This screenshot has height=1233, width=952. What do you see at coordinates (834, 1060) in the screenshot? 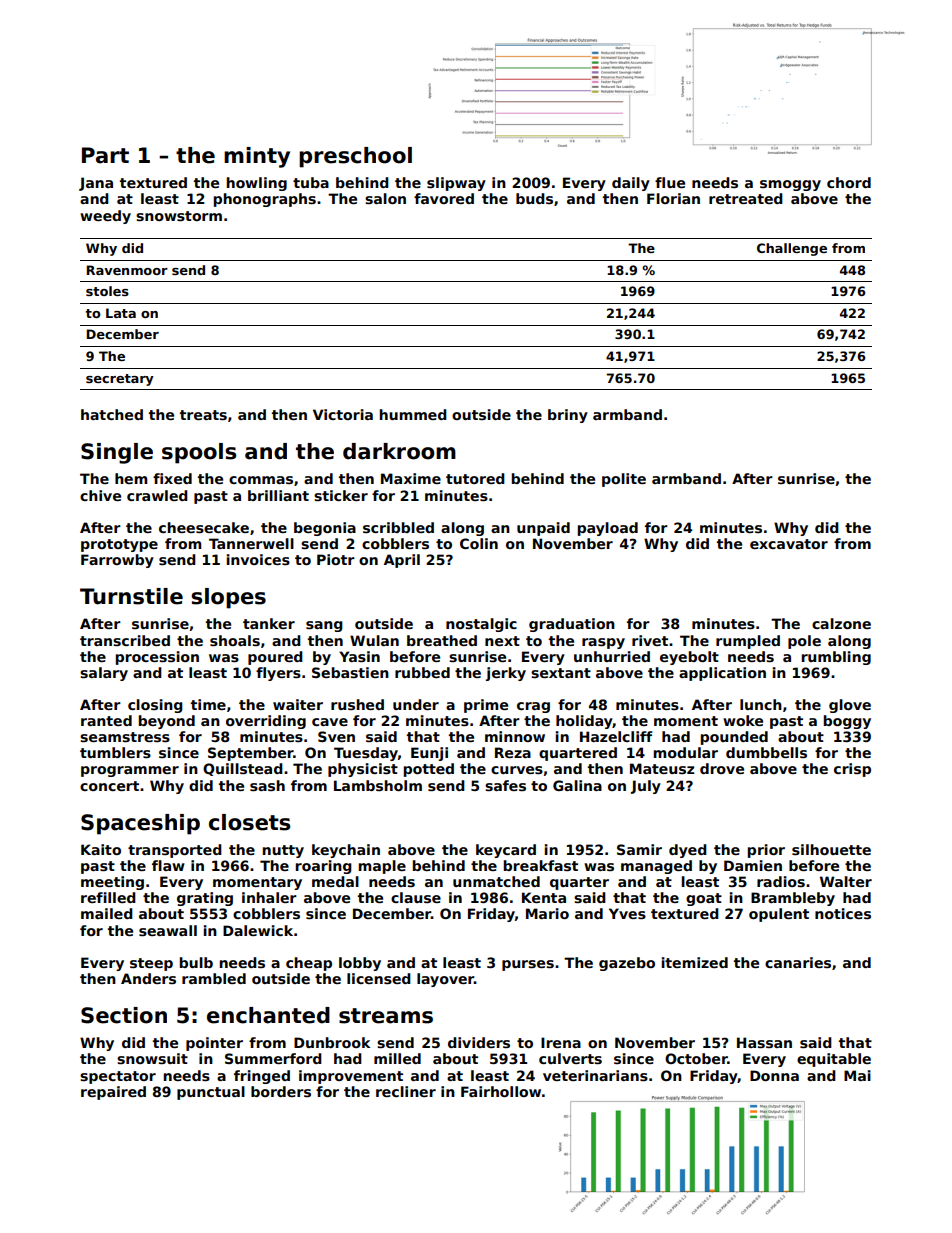
I see `equitable` at bounding box center [834, 1060].
